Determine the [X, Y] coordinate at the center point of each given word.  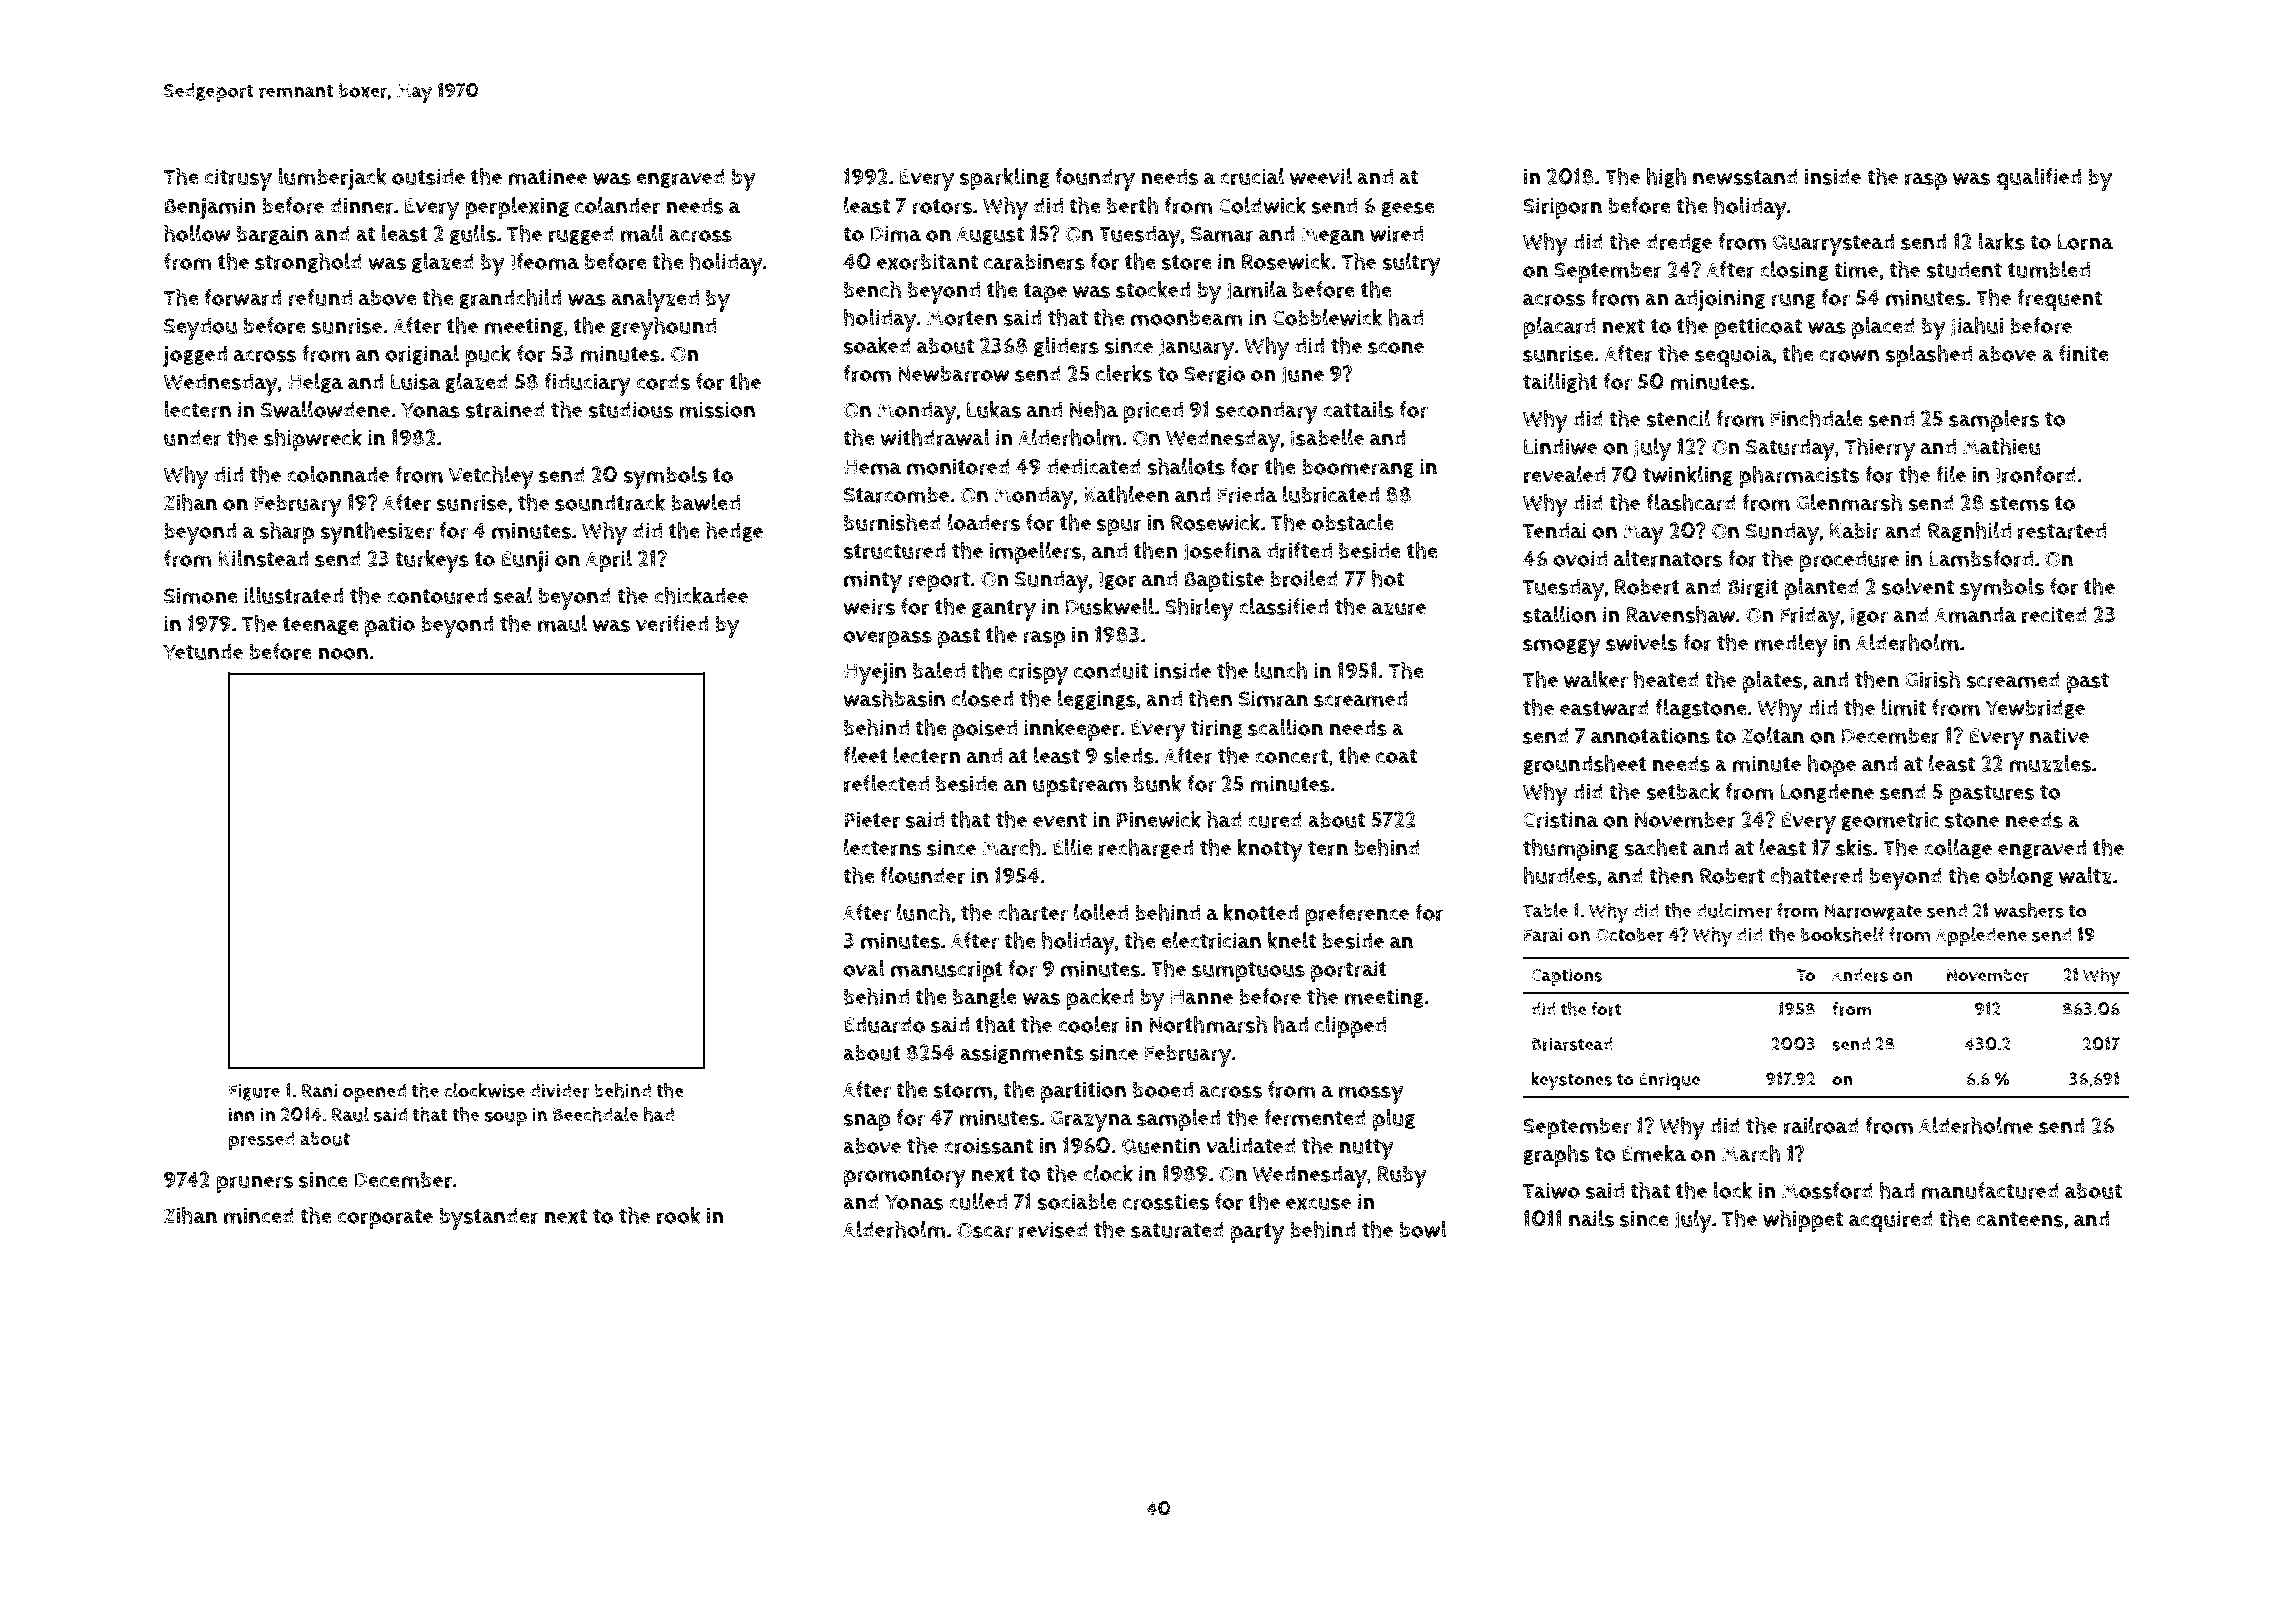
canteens [2020, 1219]
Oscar [985, 1230]
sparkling [1005, 179]
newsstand [1745, 176]
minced [259, 1215]
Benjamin [210, 208]
